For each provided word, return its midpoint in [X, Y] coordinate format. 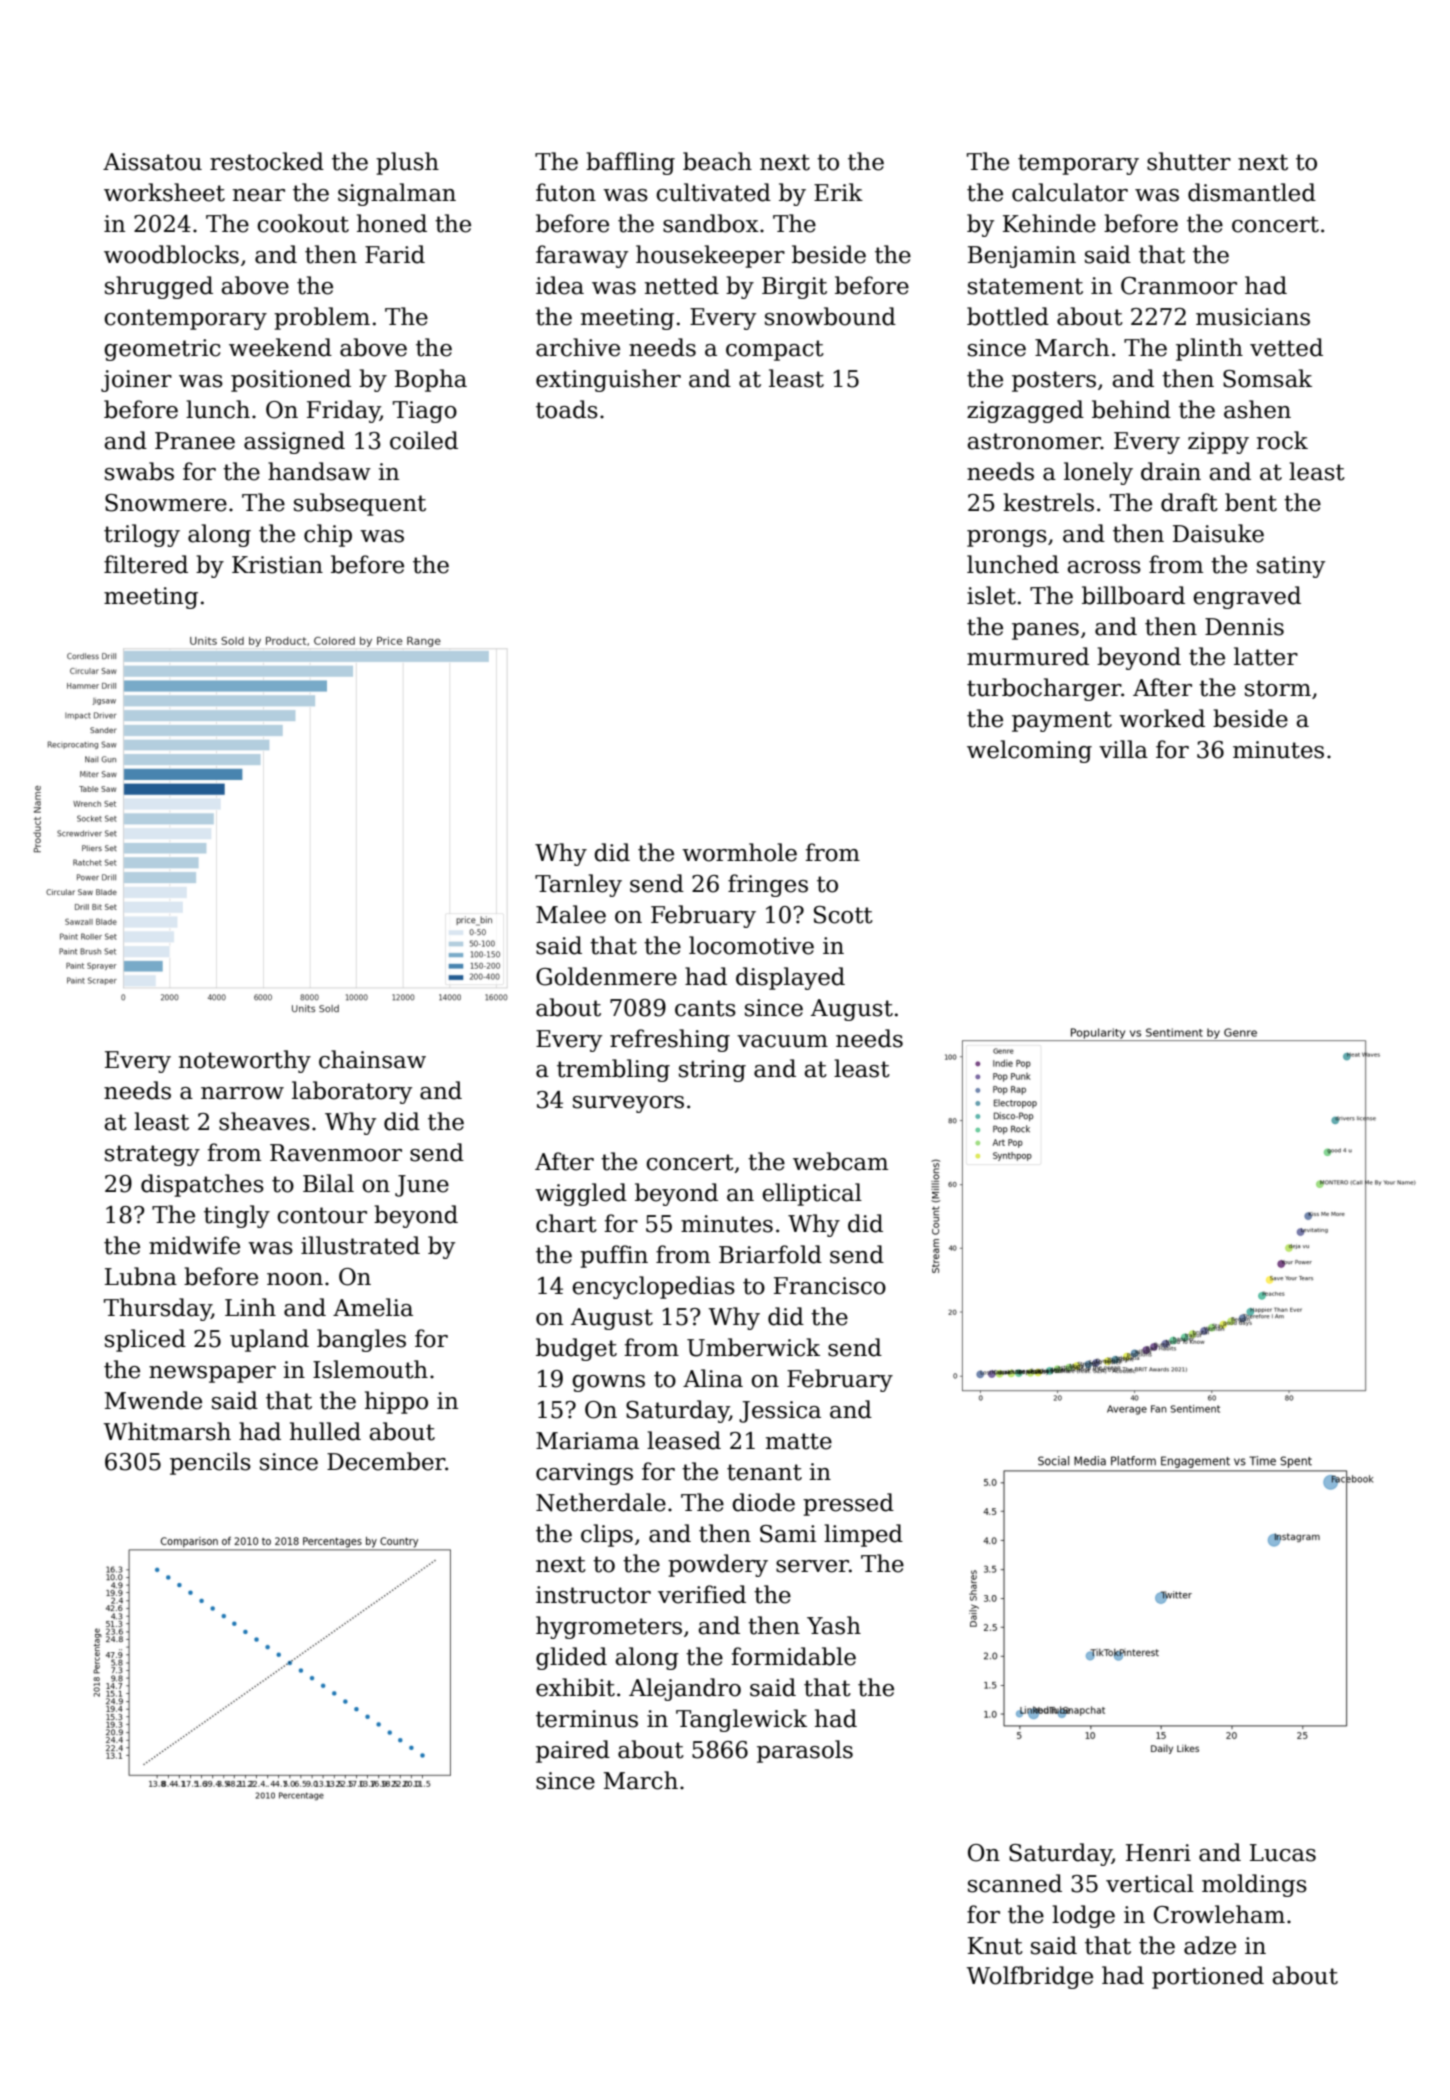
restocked [267, 161]
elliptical [812, 1194]
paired [573, 1751]
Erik [838, 192]
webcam [840, 1161]
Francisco [830, 1286]
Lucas [1283, 1853]
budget [576, 1349]
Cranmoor [1179, 286]
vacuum [782, 1041]
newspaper [212, 1374]
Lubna [141, 1276]
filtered [146, 564]
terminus [587, 1719]
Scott [843, 915]
